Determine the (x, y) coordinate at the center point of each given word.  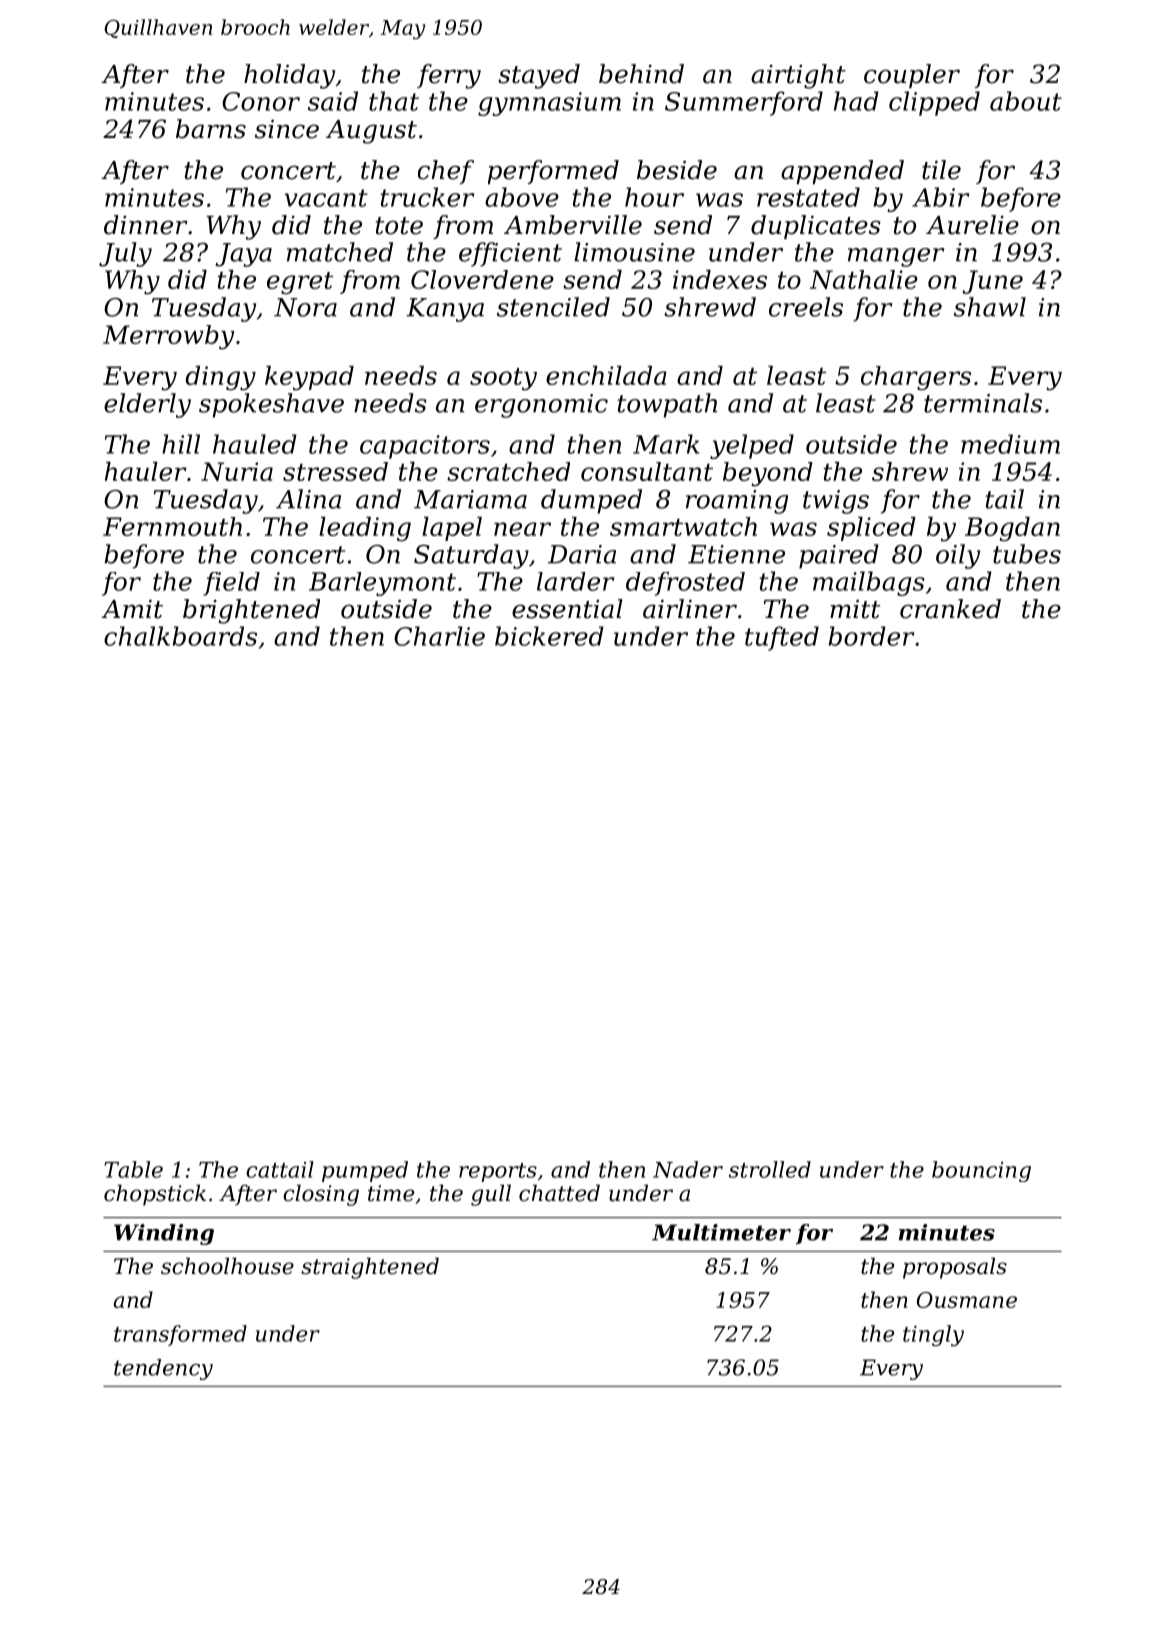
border (871, 636)
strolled (770, 1169)
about (1026, 101)
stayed (539, 76)
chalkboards (180, 636)
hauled (255, 444)
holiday (289, 76)
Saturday (471, 556)
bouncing (981, 1171)
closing (321, 1195)
